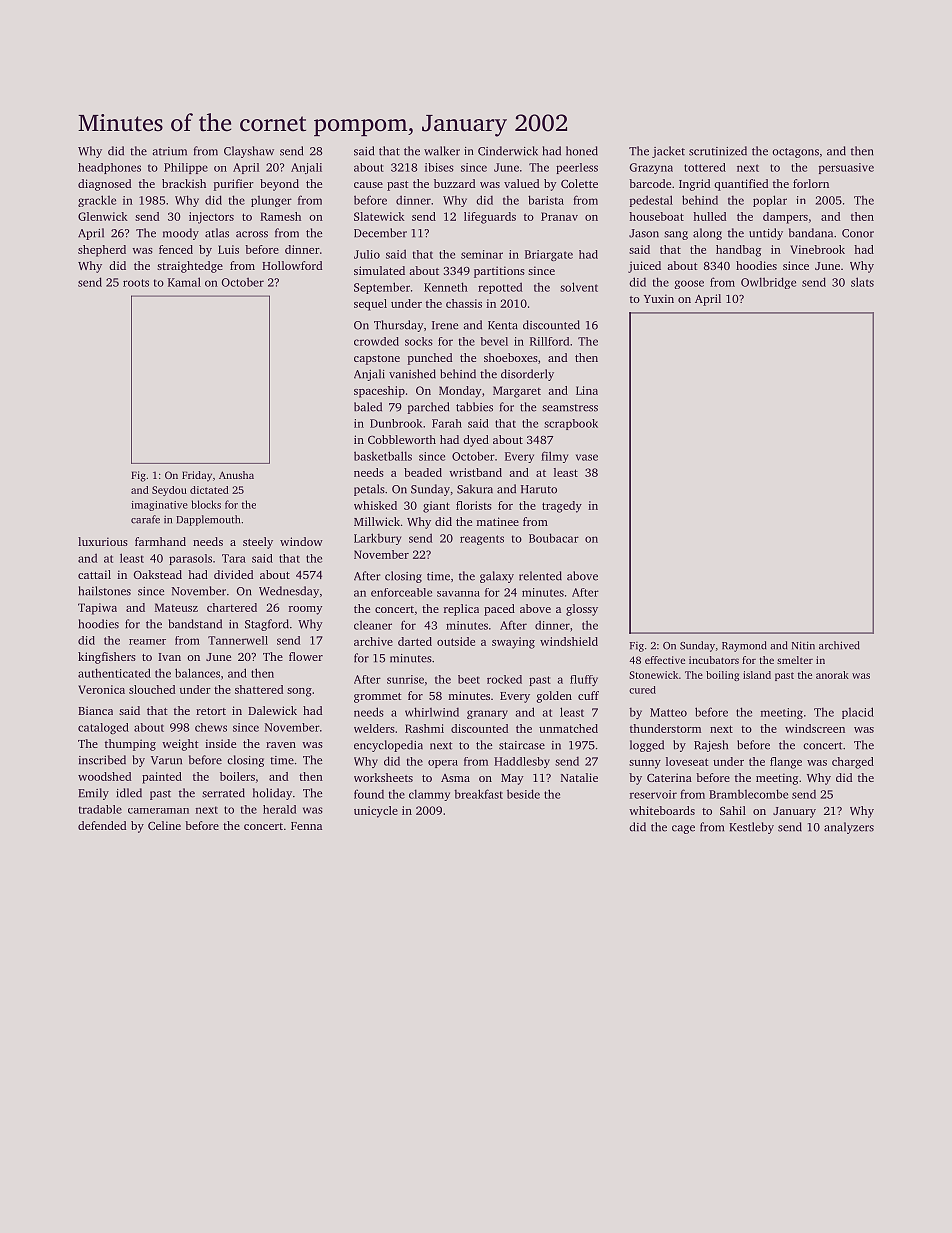 This screenshot has width=952, height=1233. Describe the element at coordinates (136, 283) in the screenshot. I see `roots` at that location.
